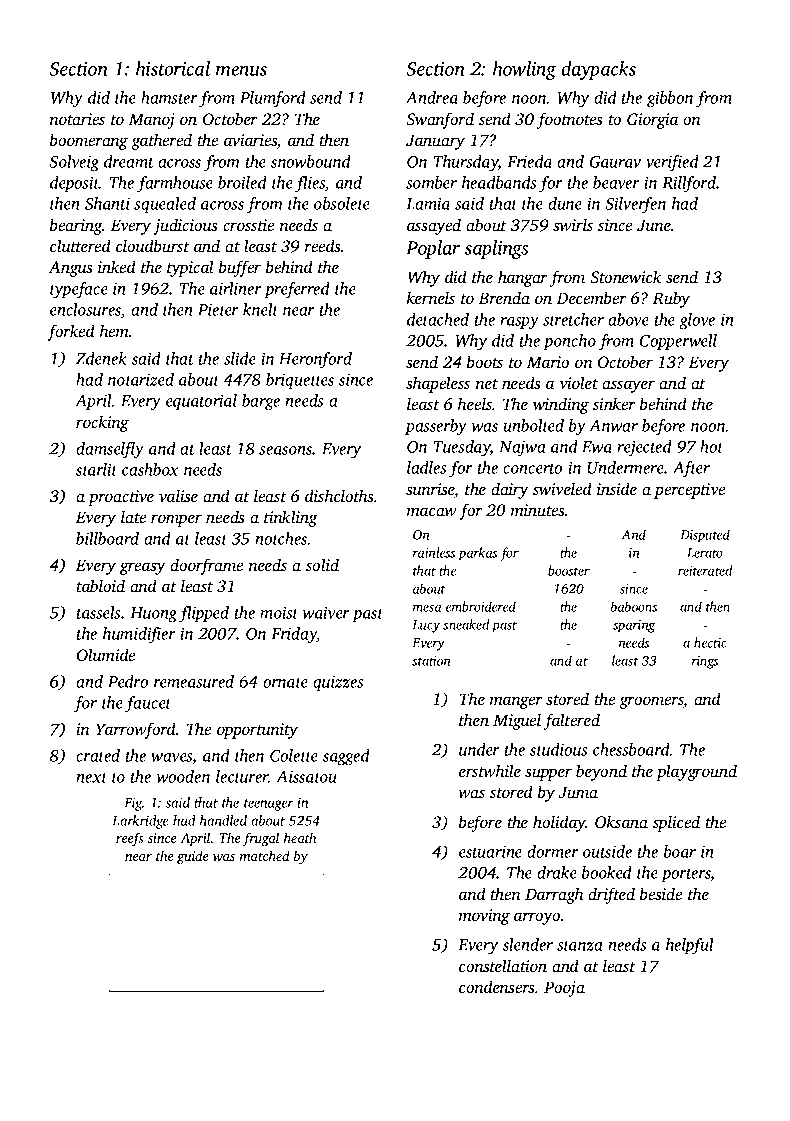 The height and width of the document is (1121, 790). Describe the element at coordinates (141, 379) in the document. I see `notarized` at that location.
